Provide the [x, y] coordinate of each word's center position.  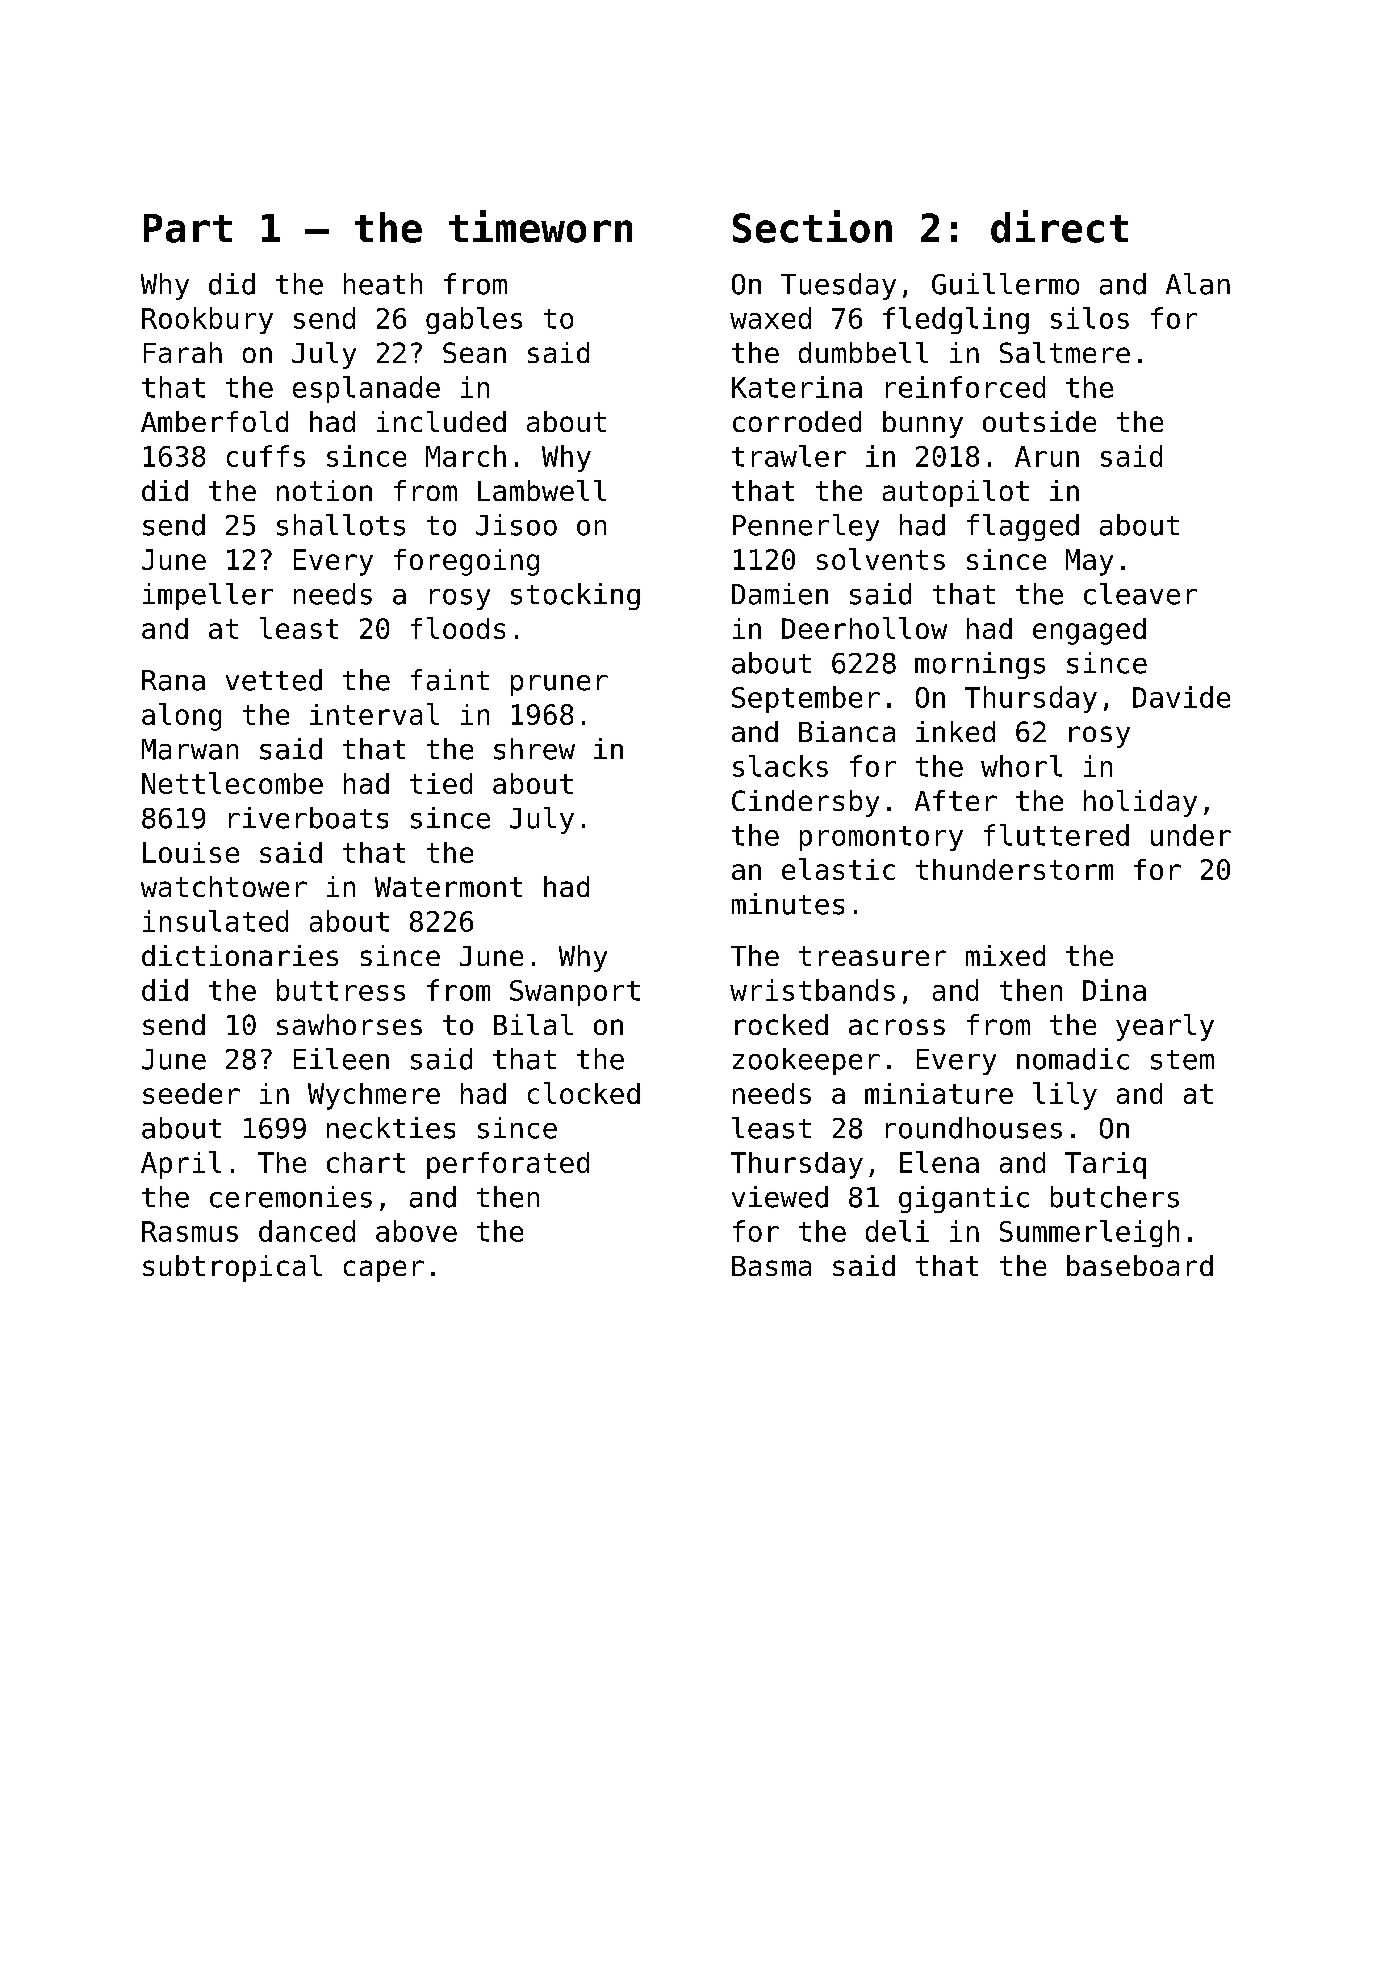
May [1089, 562]
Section [812, 226]
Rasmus [190, 1231]
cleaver [1140, 594]
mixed [1005, 955]
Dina [1114, 990]
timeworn [540, 226]
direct [1059, 226]
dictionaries [240, 955]
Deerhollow [864, 628]
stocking [575, 596]
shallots [341, 525]
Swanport [575, 993]
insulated [215, 921]
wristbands [812, 990]
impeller [208, 596]
